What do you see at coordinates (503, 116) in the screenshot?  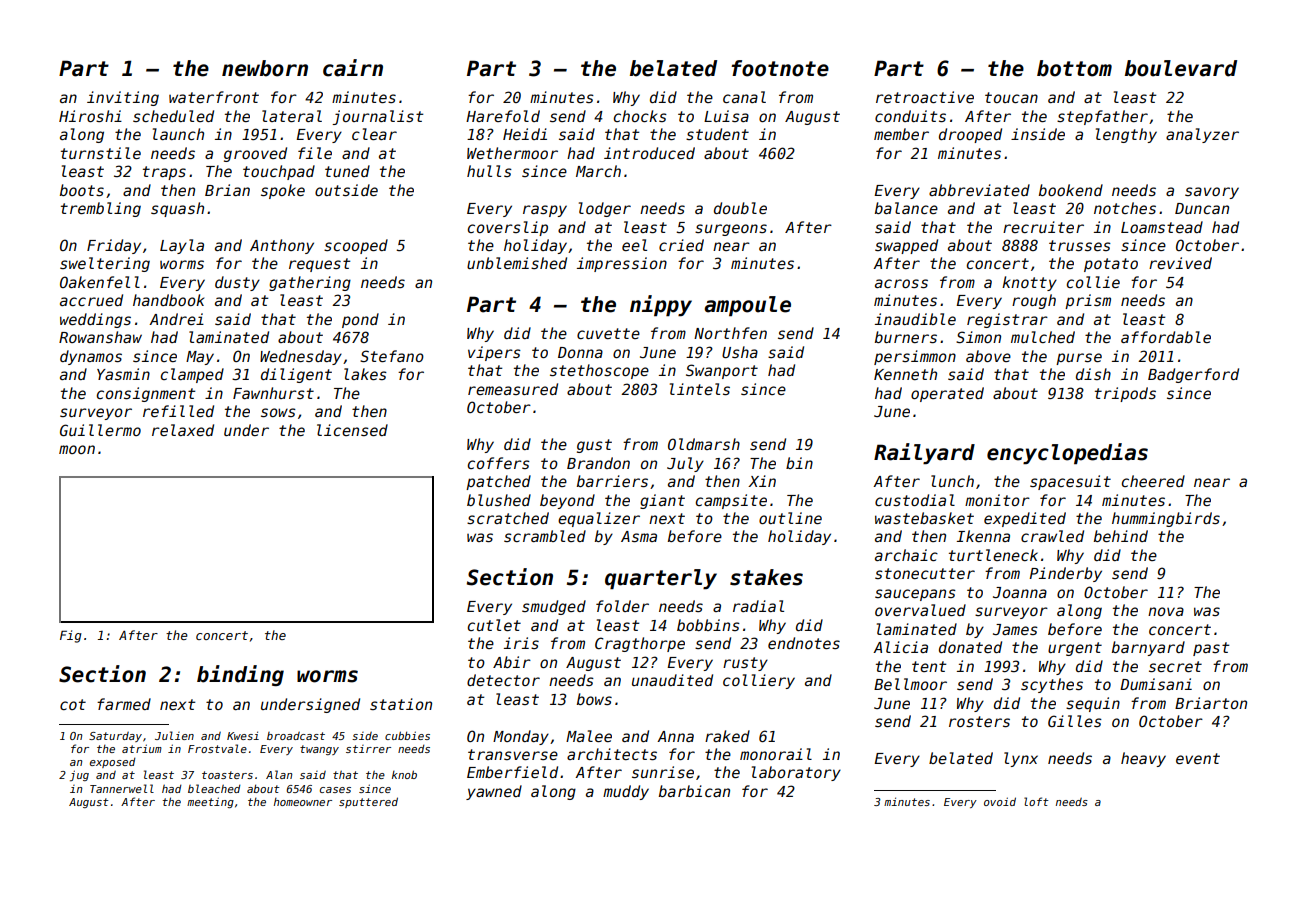 I see `Harefold` at bounding box center [503, 116].
